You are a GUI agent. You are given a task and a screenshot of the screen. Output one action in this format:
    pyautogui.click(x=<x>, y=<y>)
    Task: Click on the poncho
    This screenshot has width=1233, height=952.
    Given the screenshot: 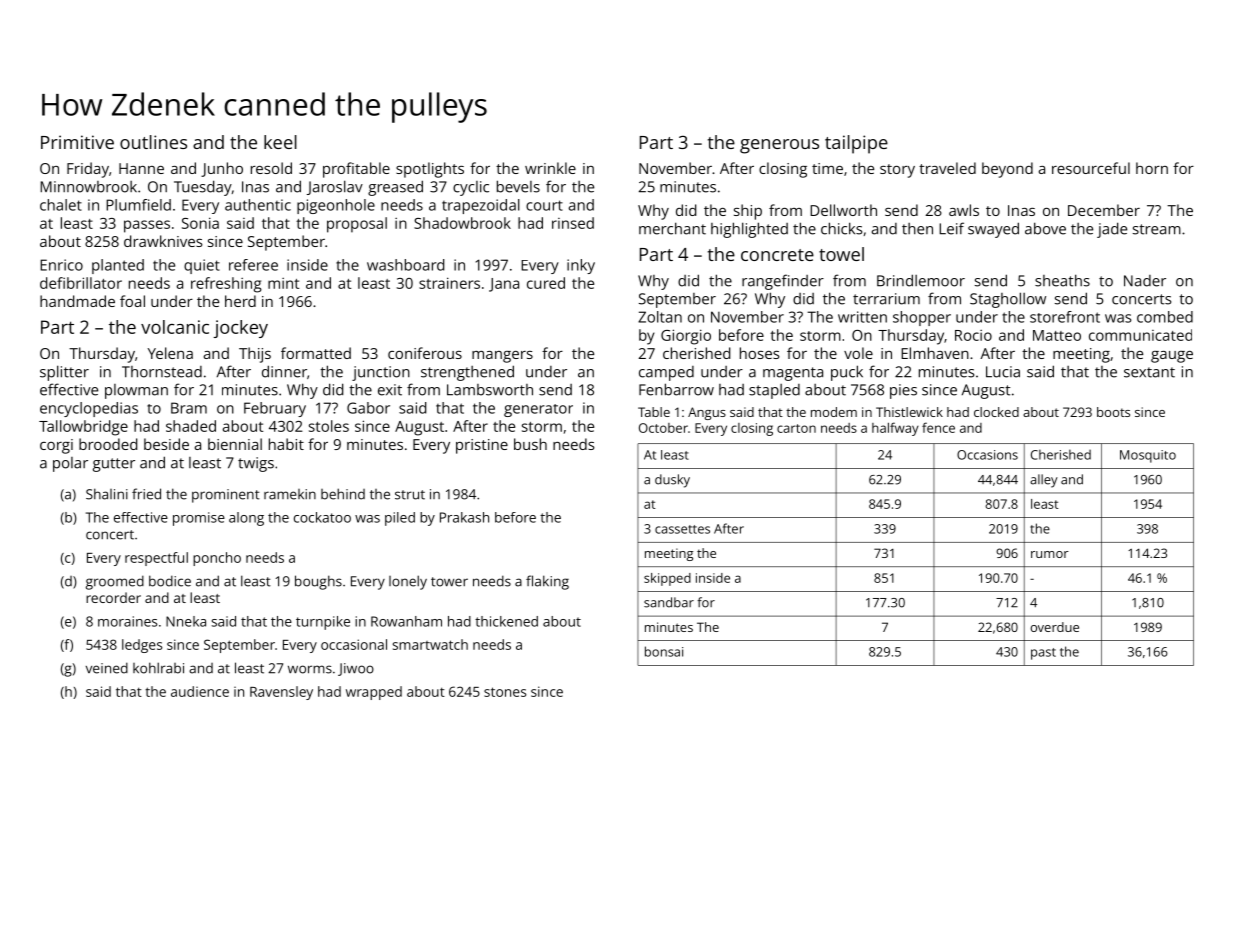 What is the action you would take?
    pyautogui.click(x=217, y=559)
